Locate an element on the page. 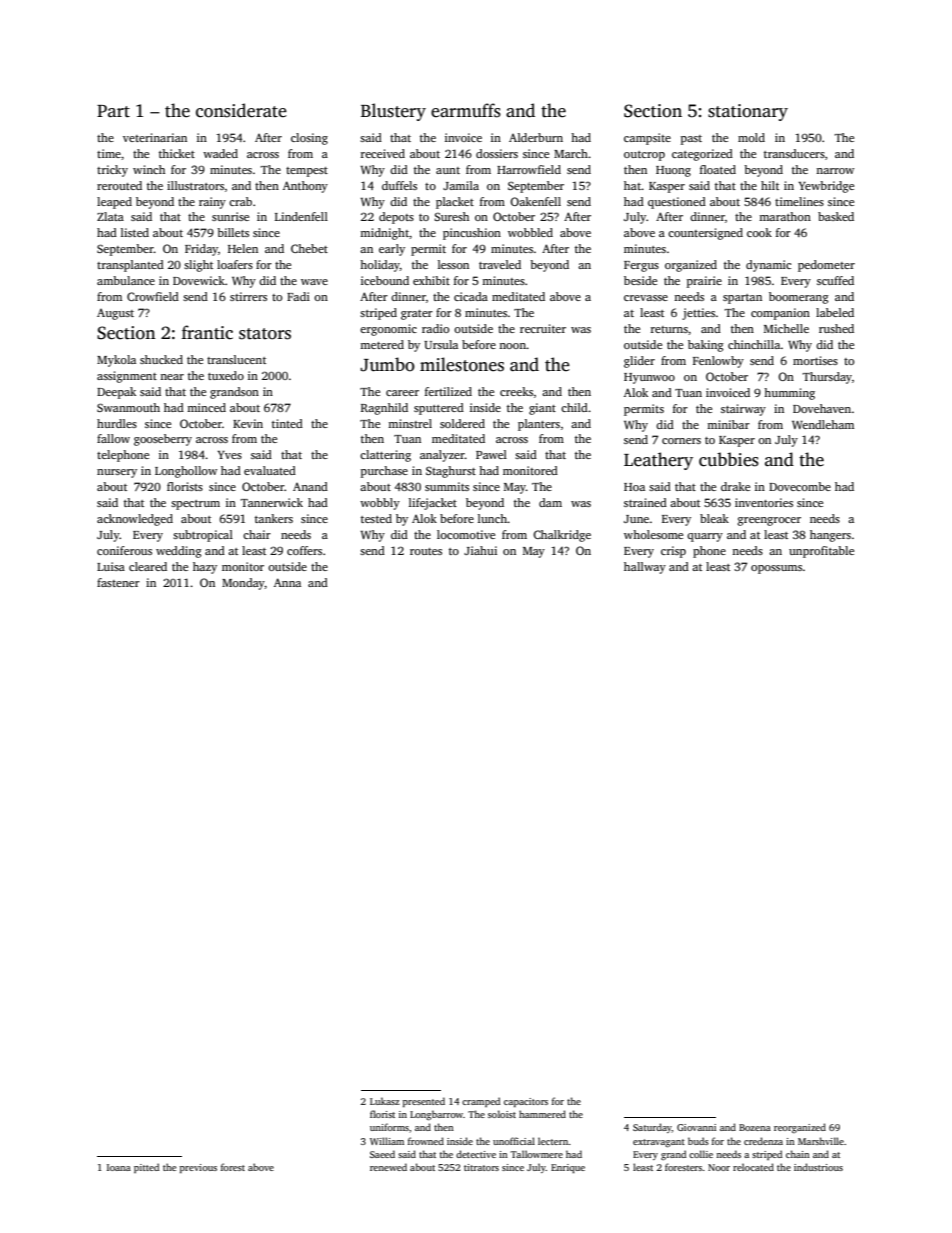 This image has width=952, height=1233. Lukasz is located at coordinates (385, 1101).
